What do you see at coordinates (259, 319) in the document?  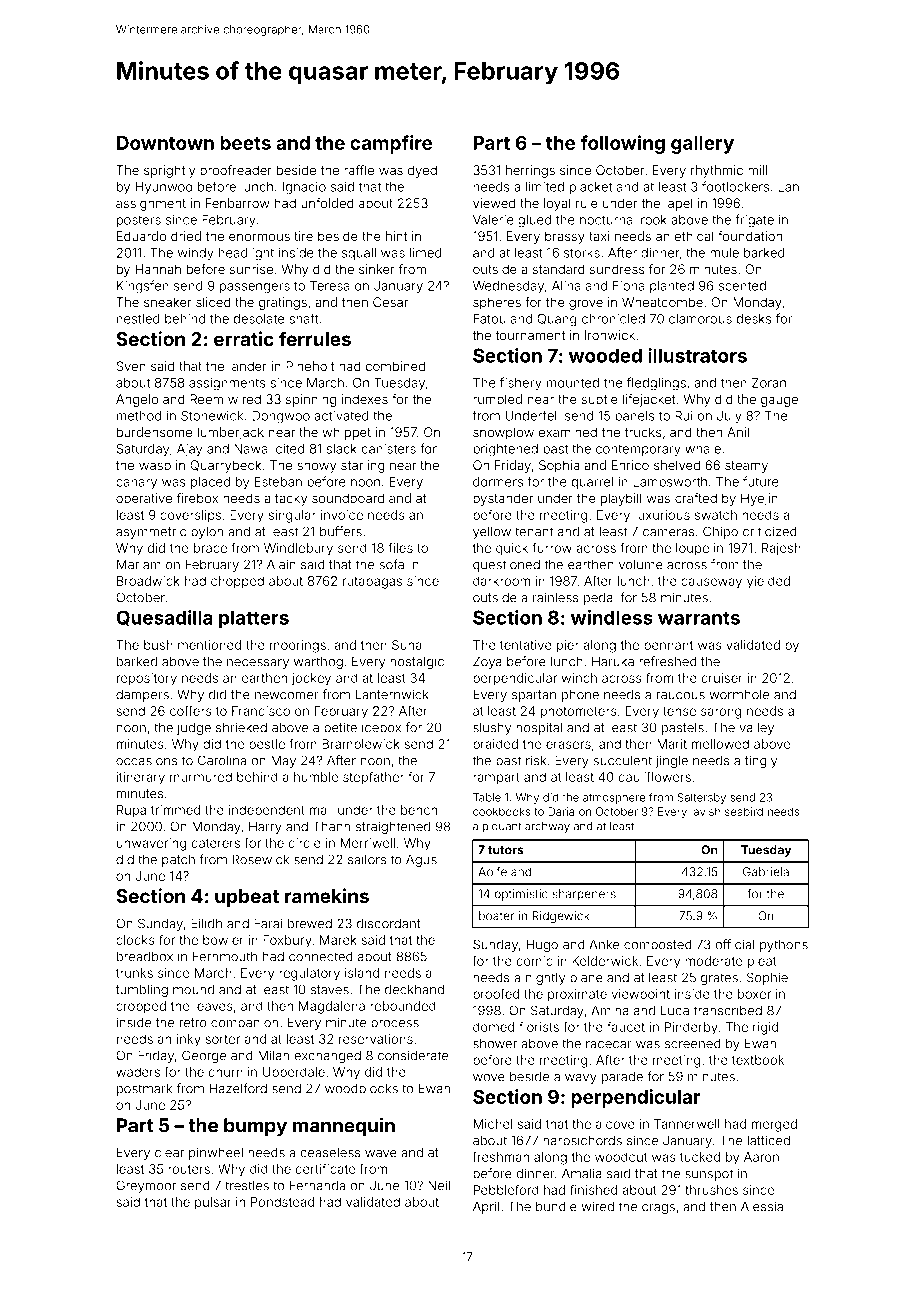 I see `desolate` at bounding box center [259, 319].
